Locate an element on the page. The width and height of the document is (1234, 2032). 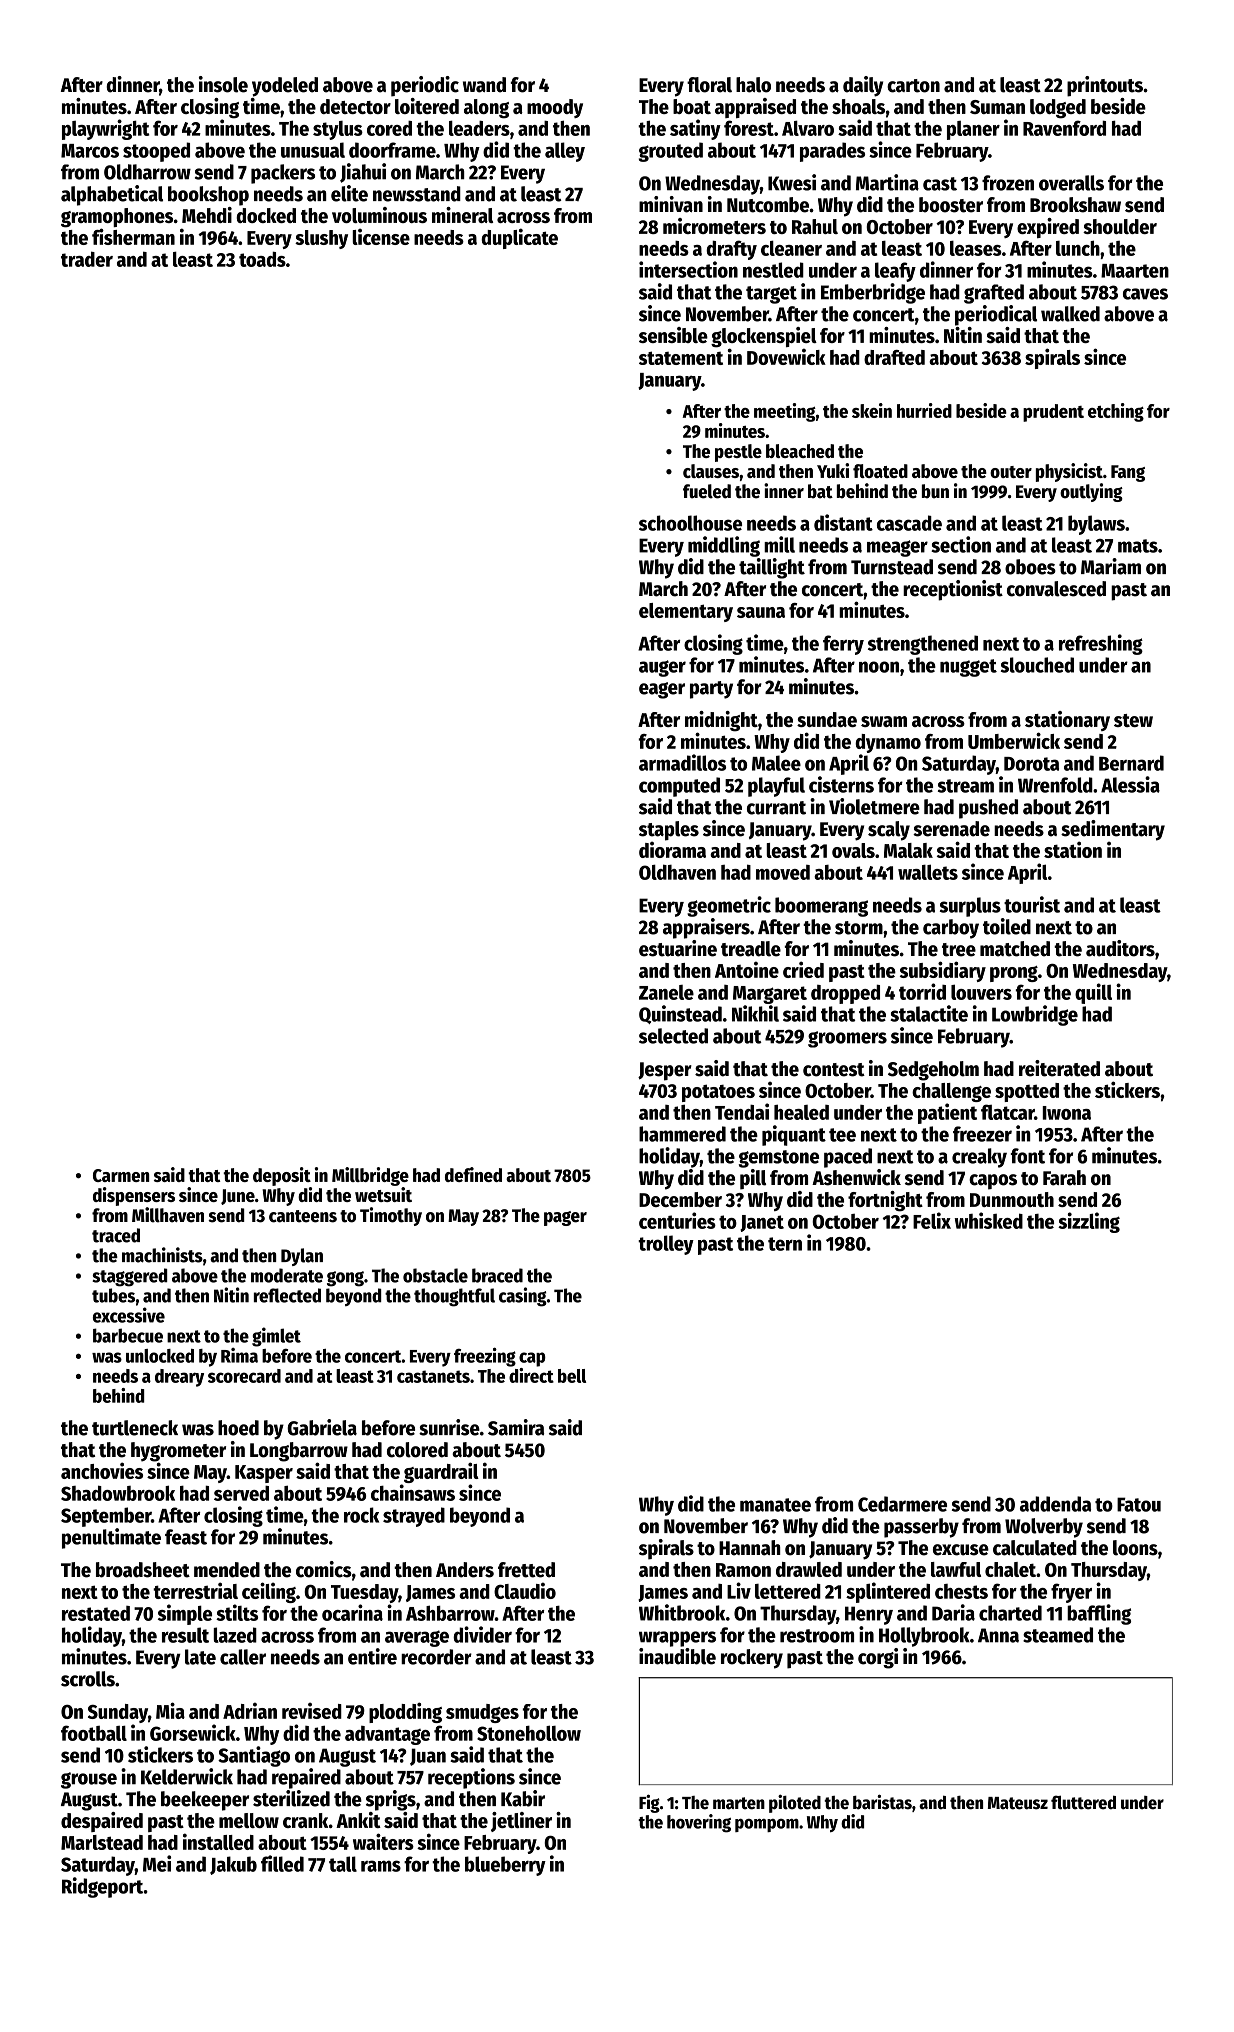
minivan is located at coordinates (671, 204).
